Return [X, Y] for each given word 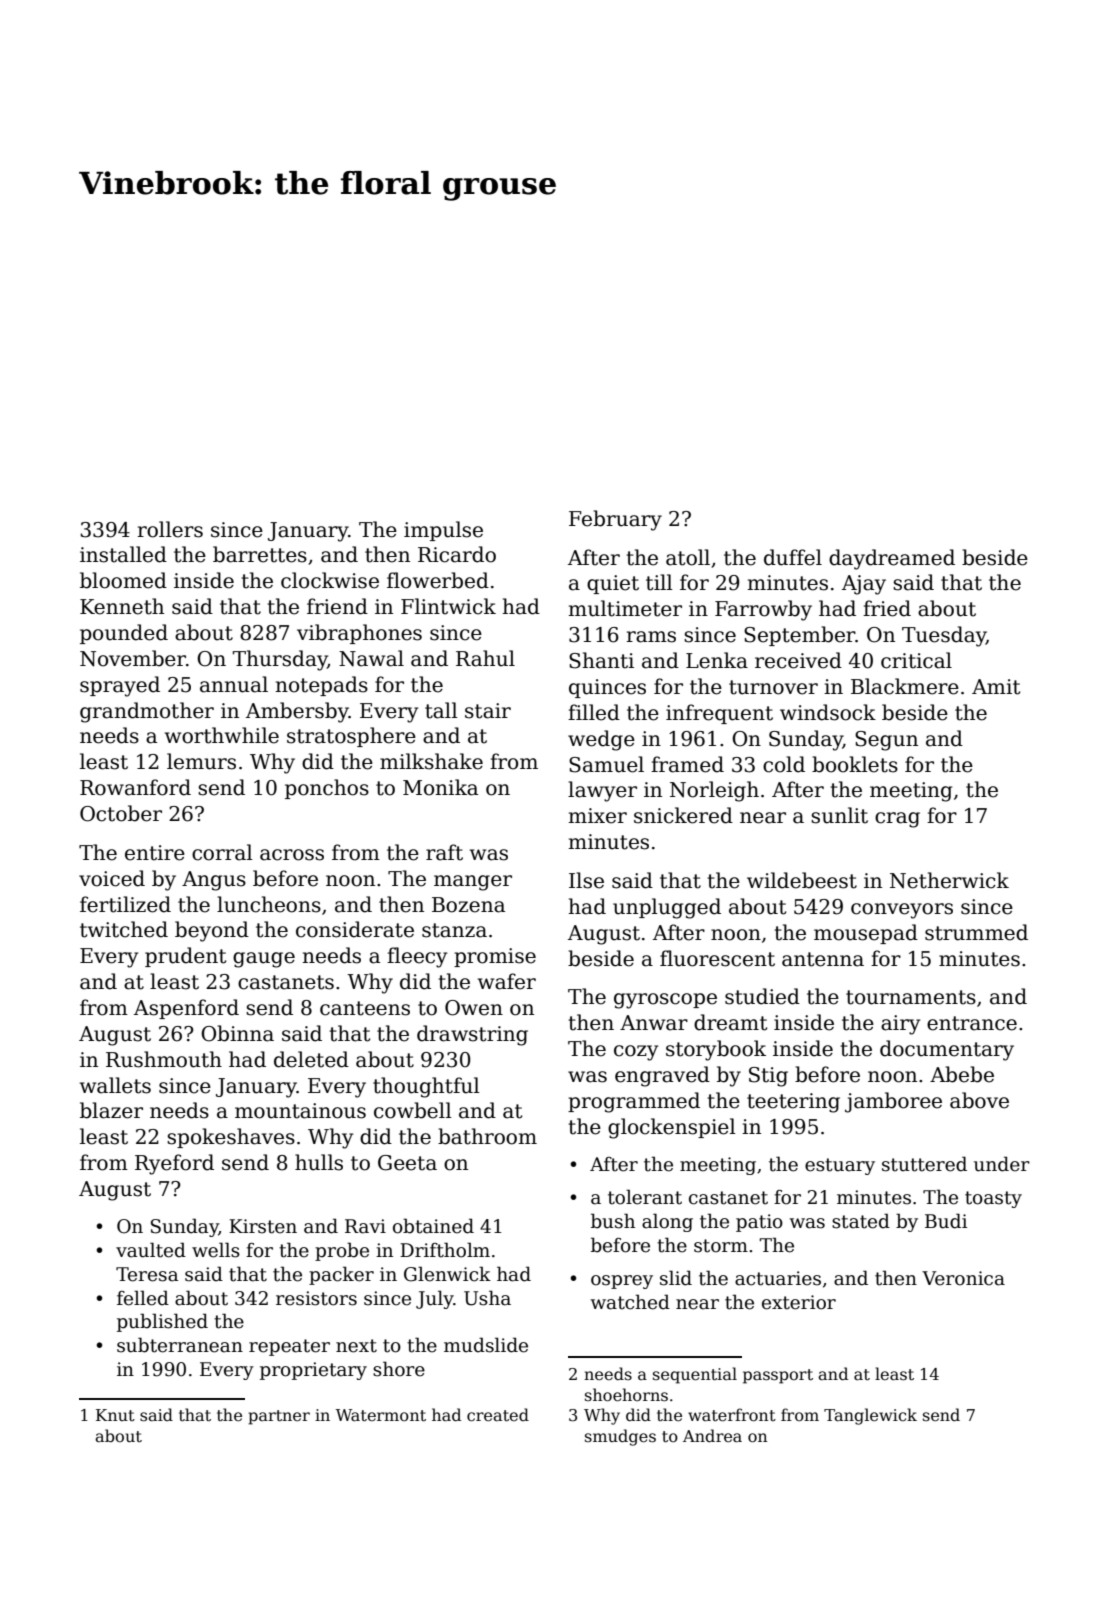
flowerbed [438, 580]
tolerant [645, 1197]
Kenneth [122, 606]
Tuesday [944, 636]
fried [887, 608]
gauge [264, 960]
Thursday [280, 660]
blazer [111, 1110]
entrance [972, 1023]
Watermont [380, 1415]
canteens [365, 1008]
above [979, 1100]
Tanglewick [870, 1416]
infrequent [719, 714]
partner [279, 1417]
